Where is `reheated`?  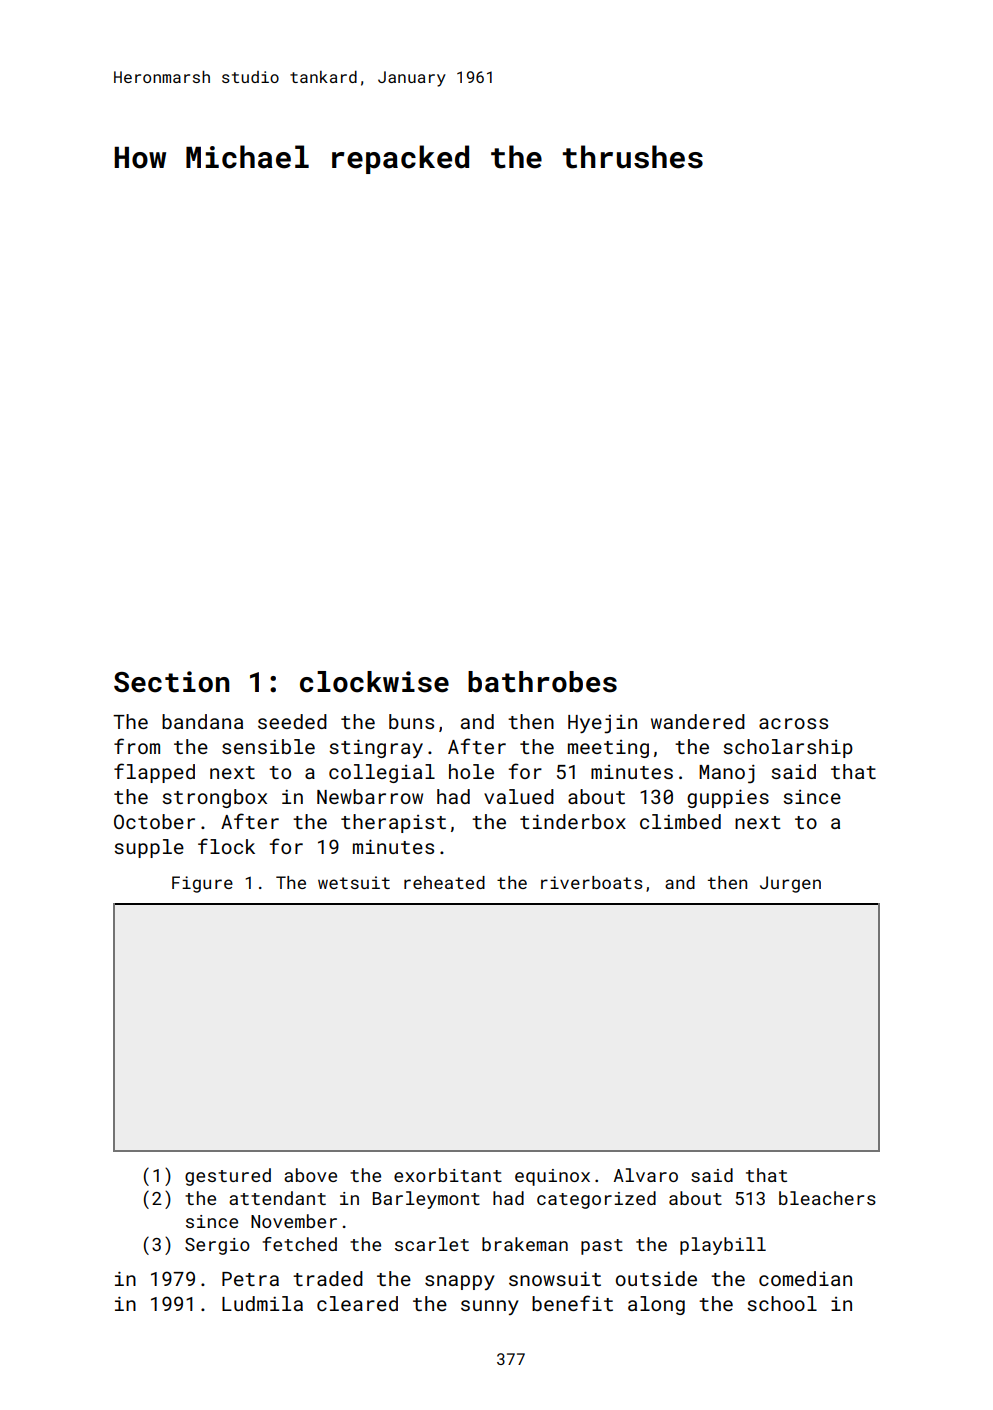 reheated is located at coordinates (444, 882).
